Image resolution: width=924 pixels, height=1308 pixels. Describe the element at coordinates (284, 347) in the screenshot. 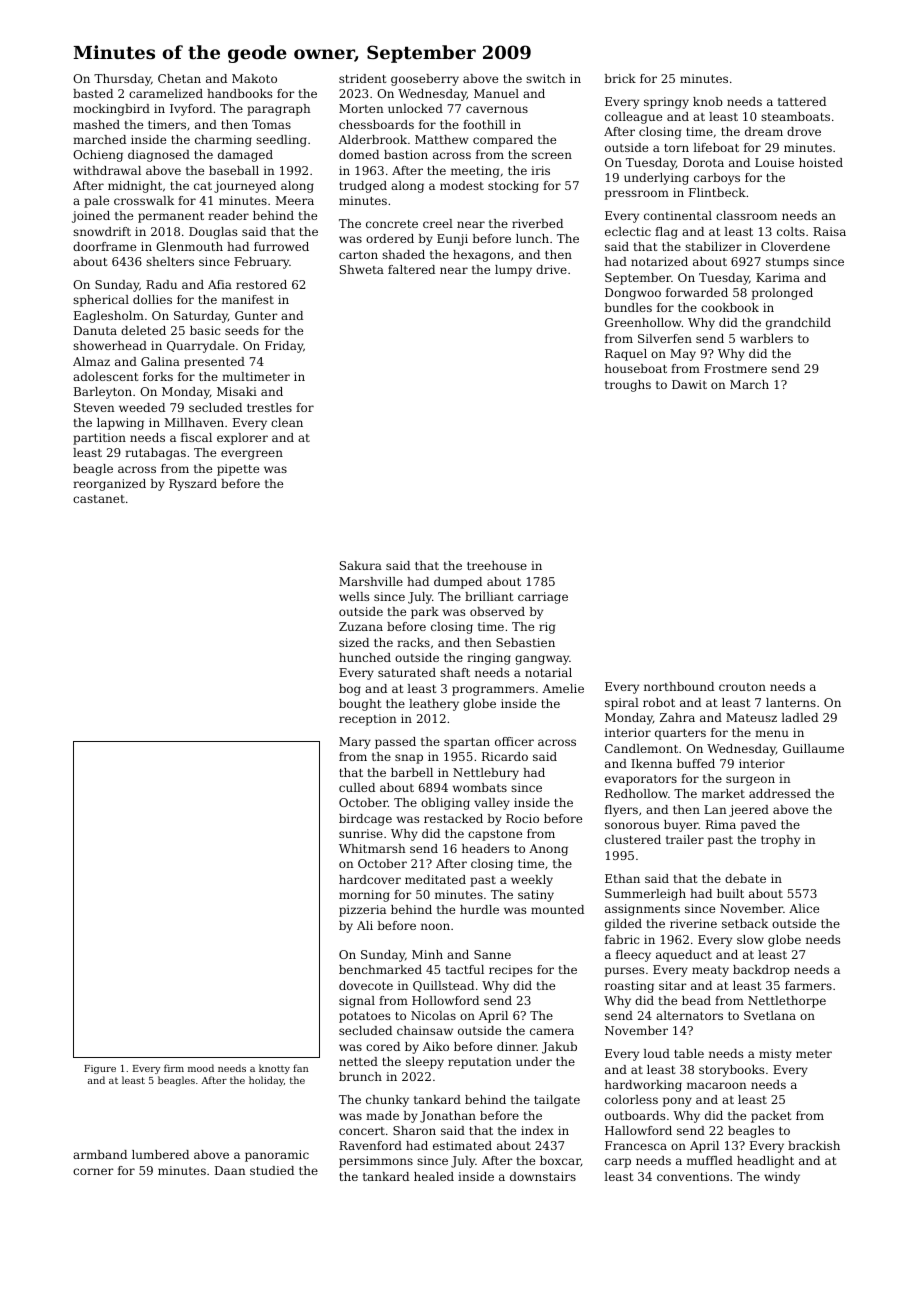

I see `Friday` at that location.
